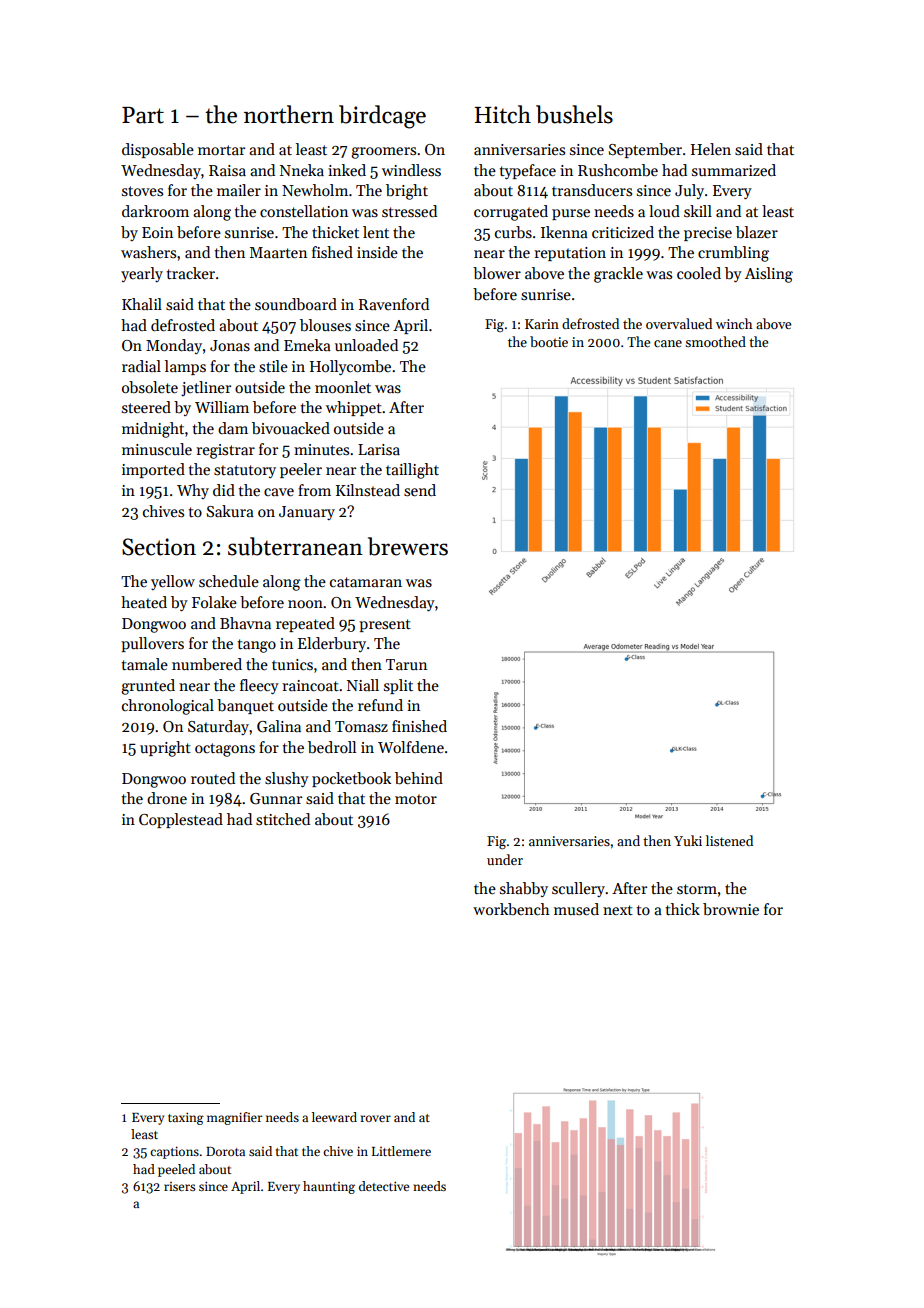  Describe the element at coordinates (382, 117) in the document. I see `birdcage` at that location.
